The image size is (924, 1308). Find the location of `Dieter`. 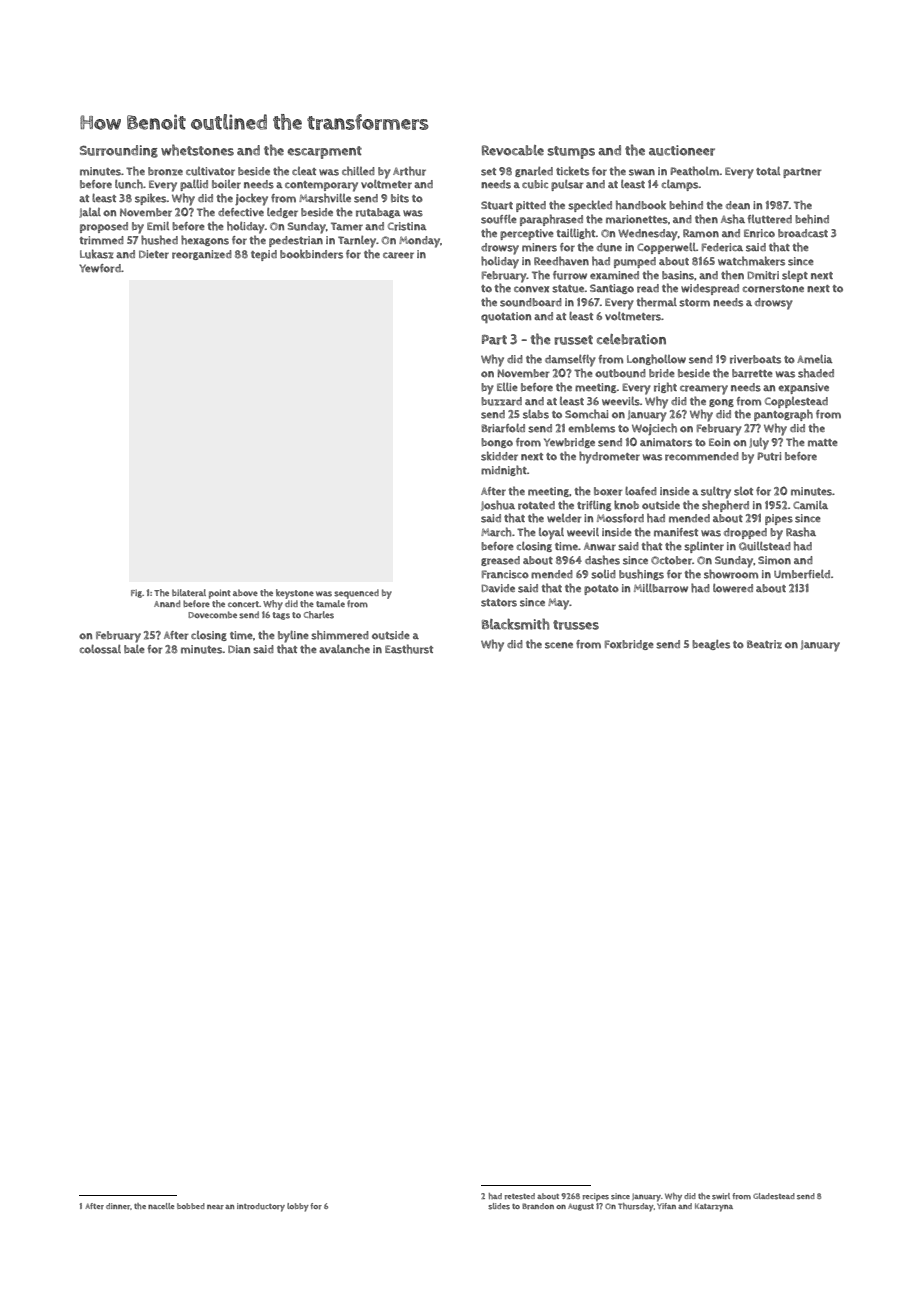

Dieter is located at coordinates (154, 254).
